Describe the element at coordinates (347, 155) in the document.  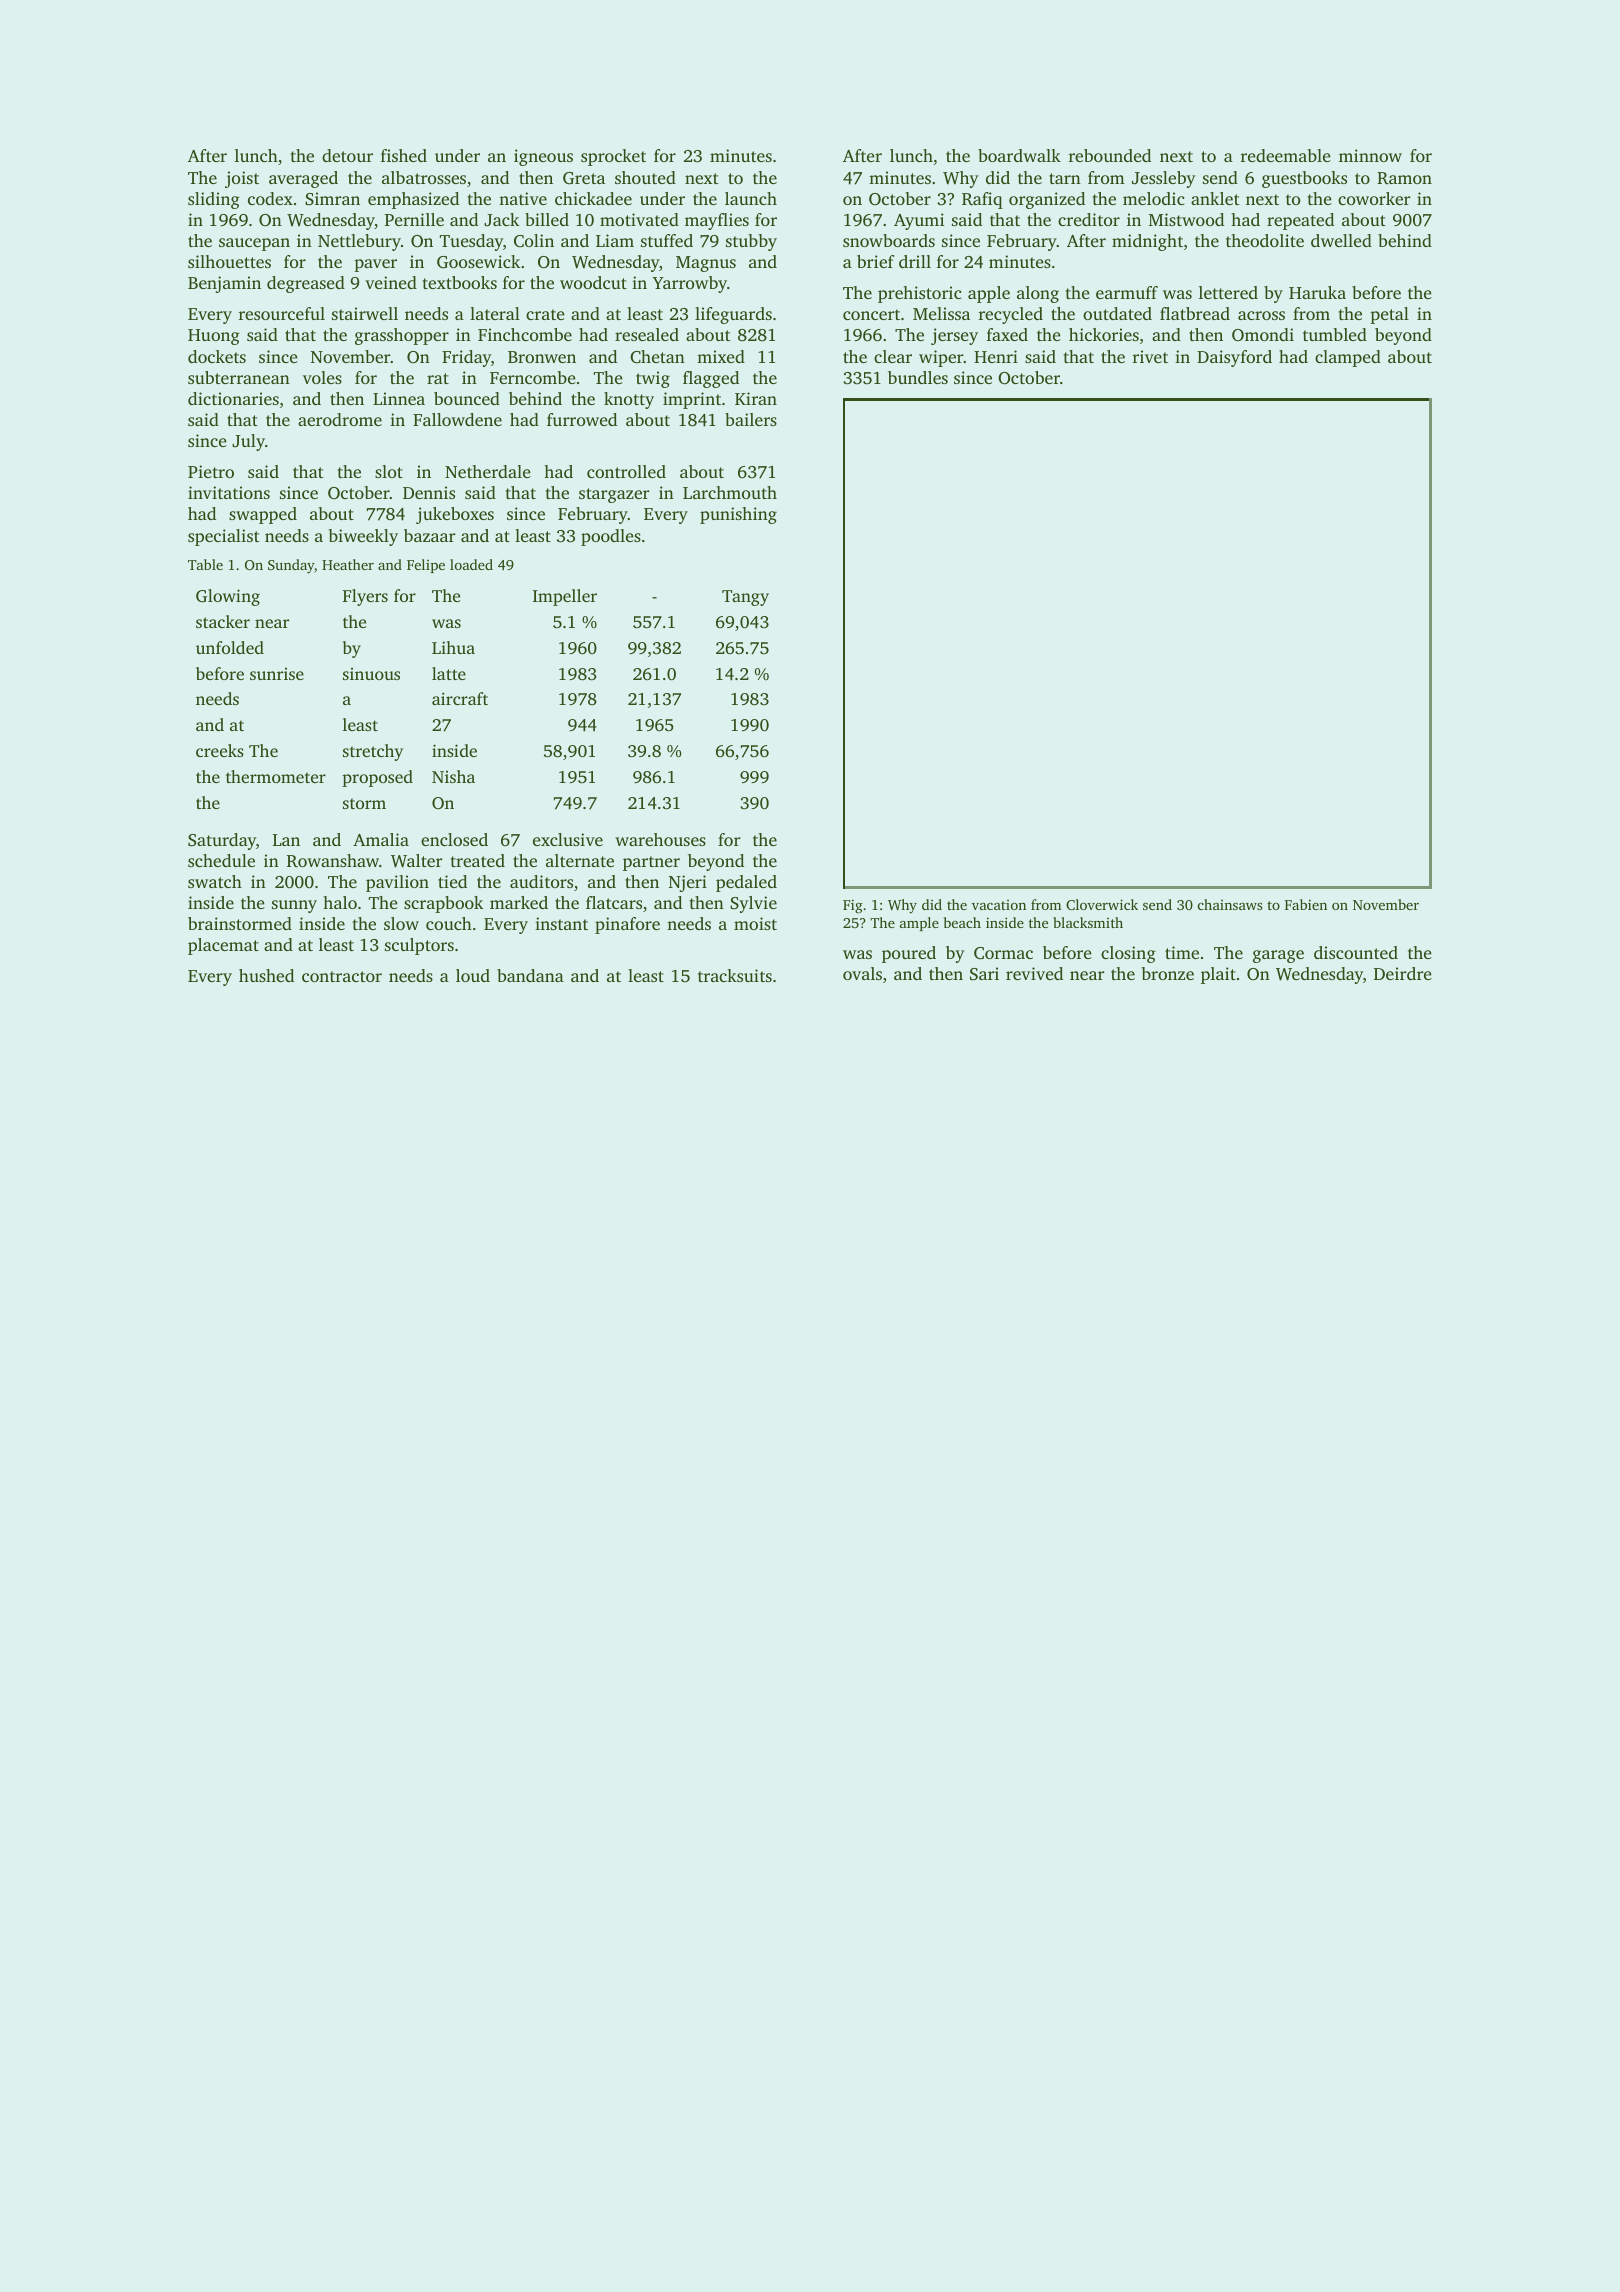
I see `detour` at that location.
